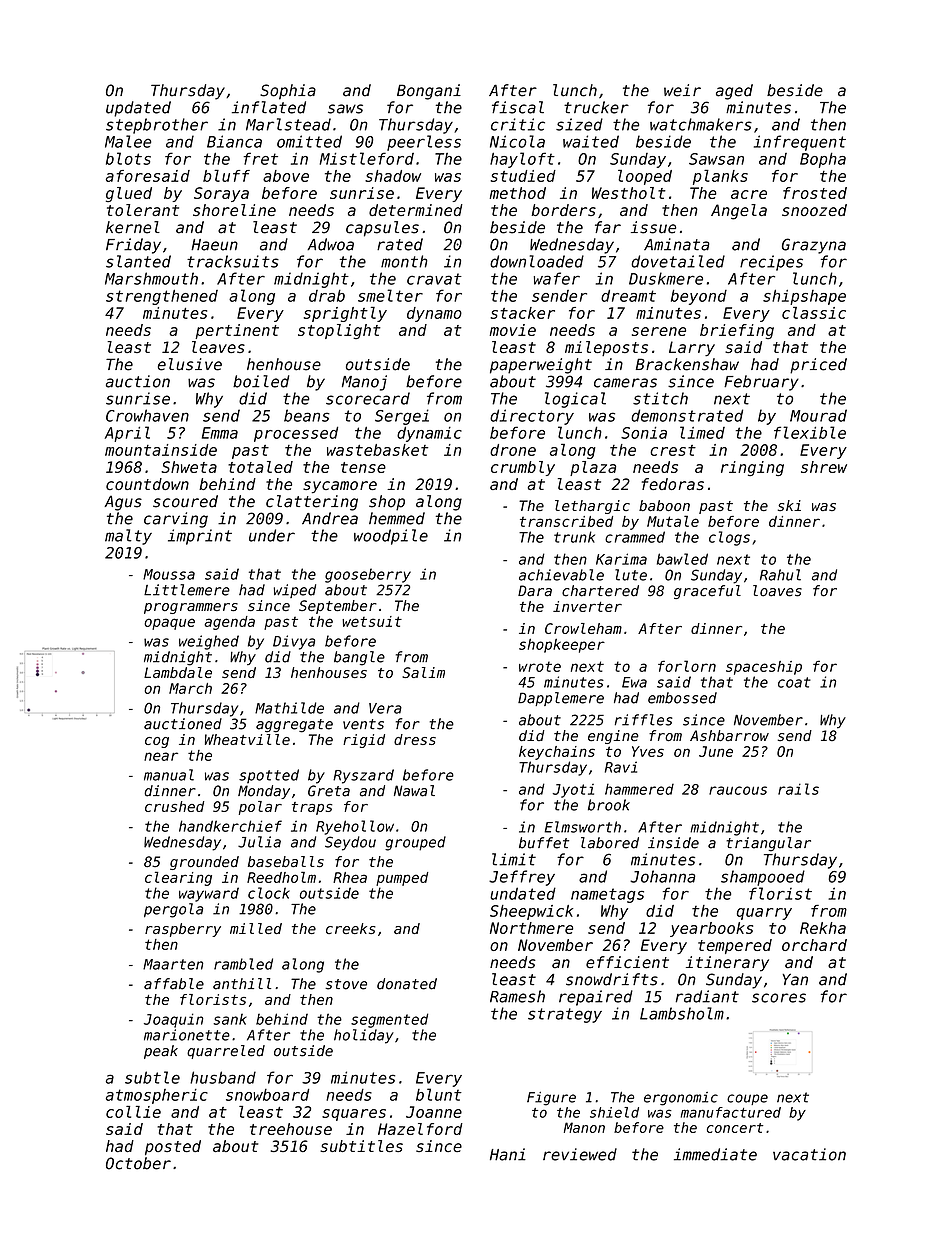  Describe the element at coordinates (823, 928) in the page. I see `Rekha` at that location.
